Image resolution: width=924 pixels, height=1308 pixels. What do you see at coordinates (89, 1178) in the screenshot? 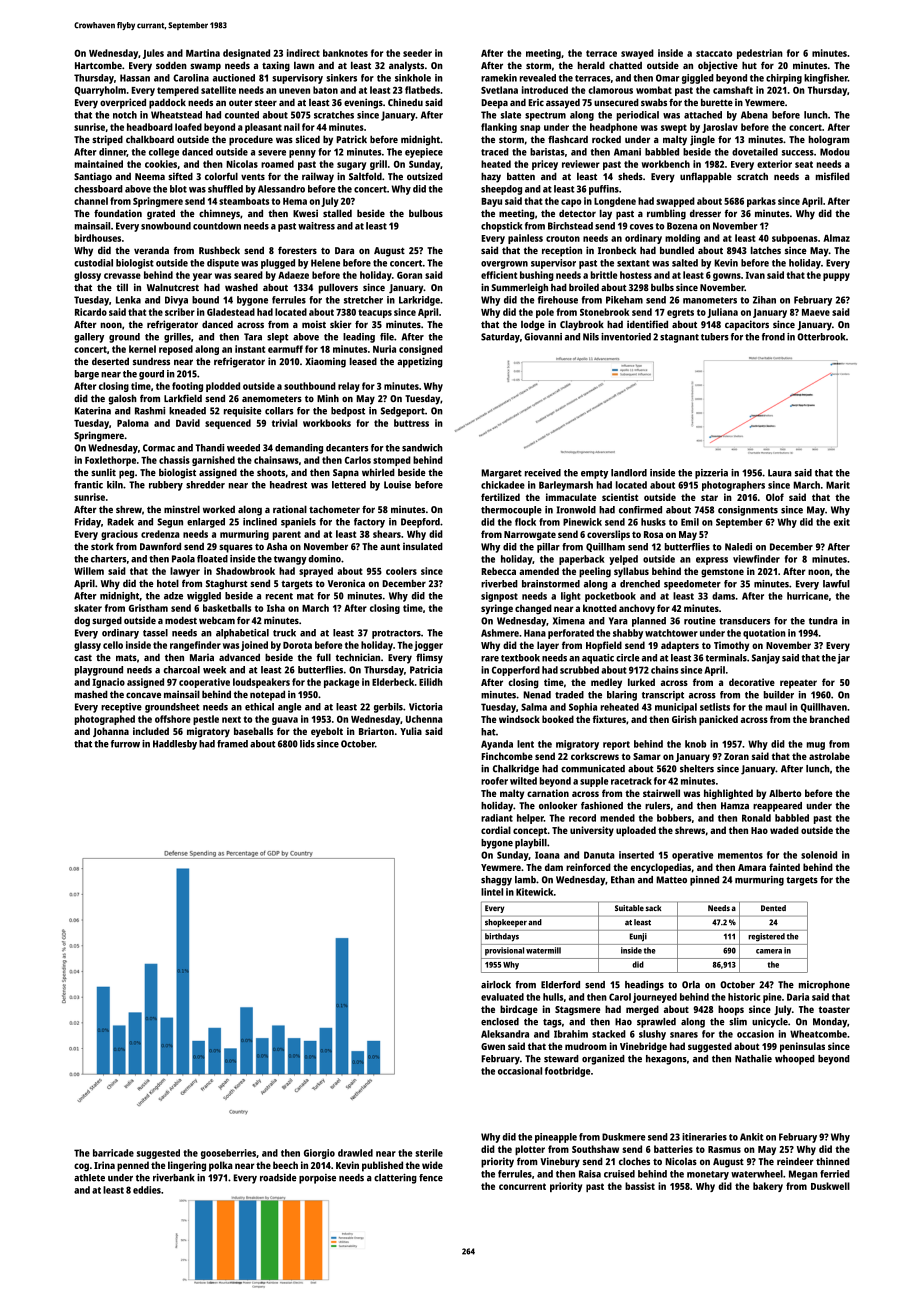
I see `athlete` at bounding box center [89, 1178].
